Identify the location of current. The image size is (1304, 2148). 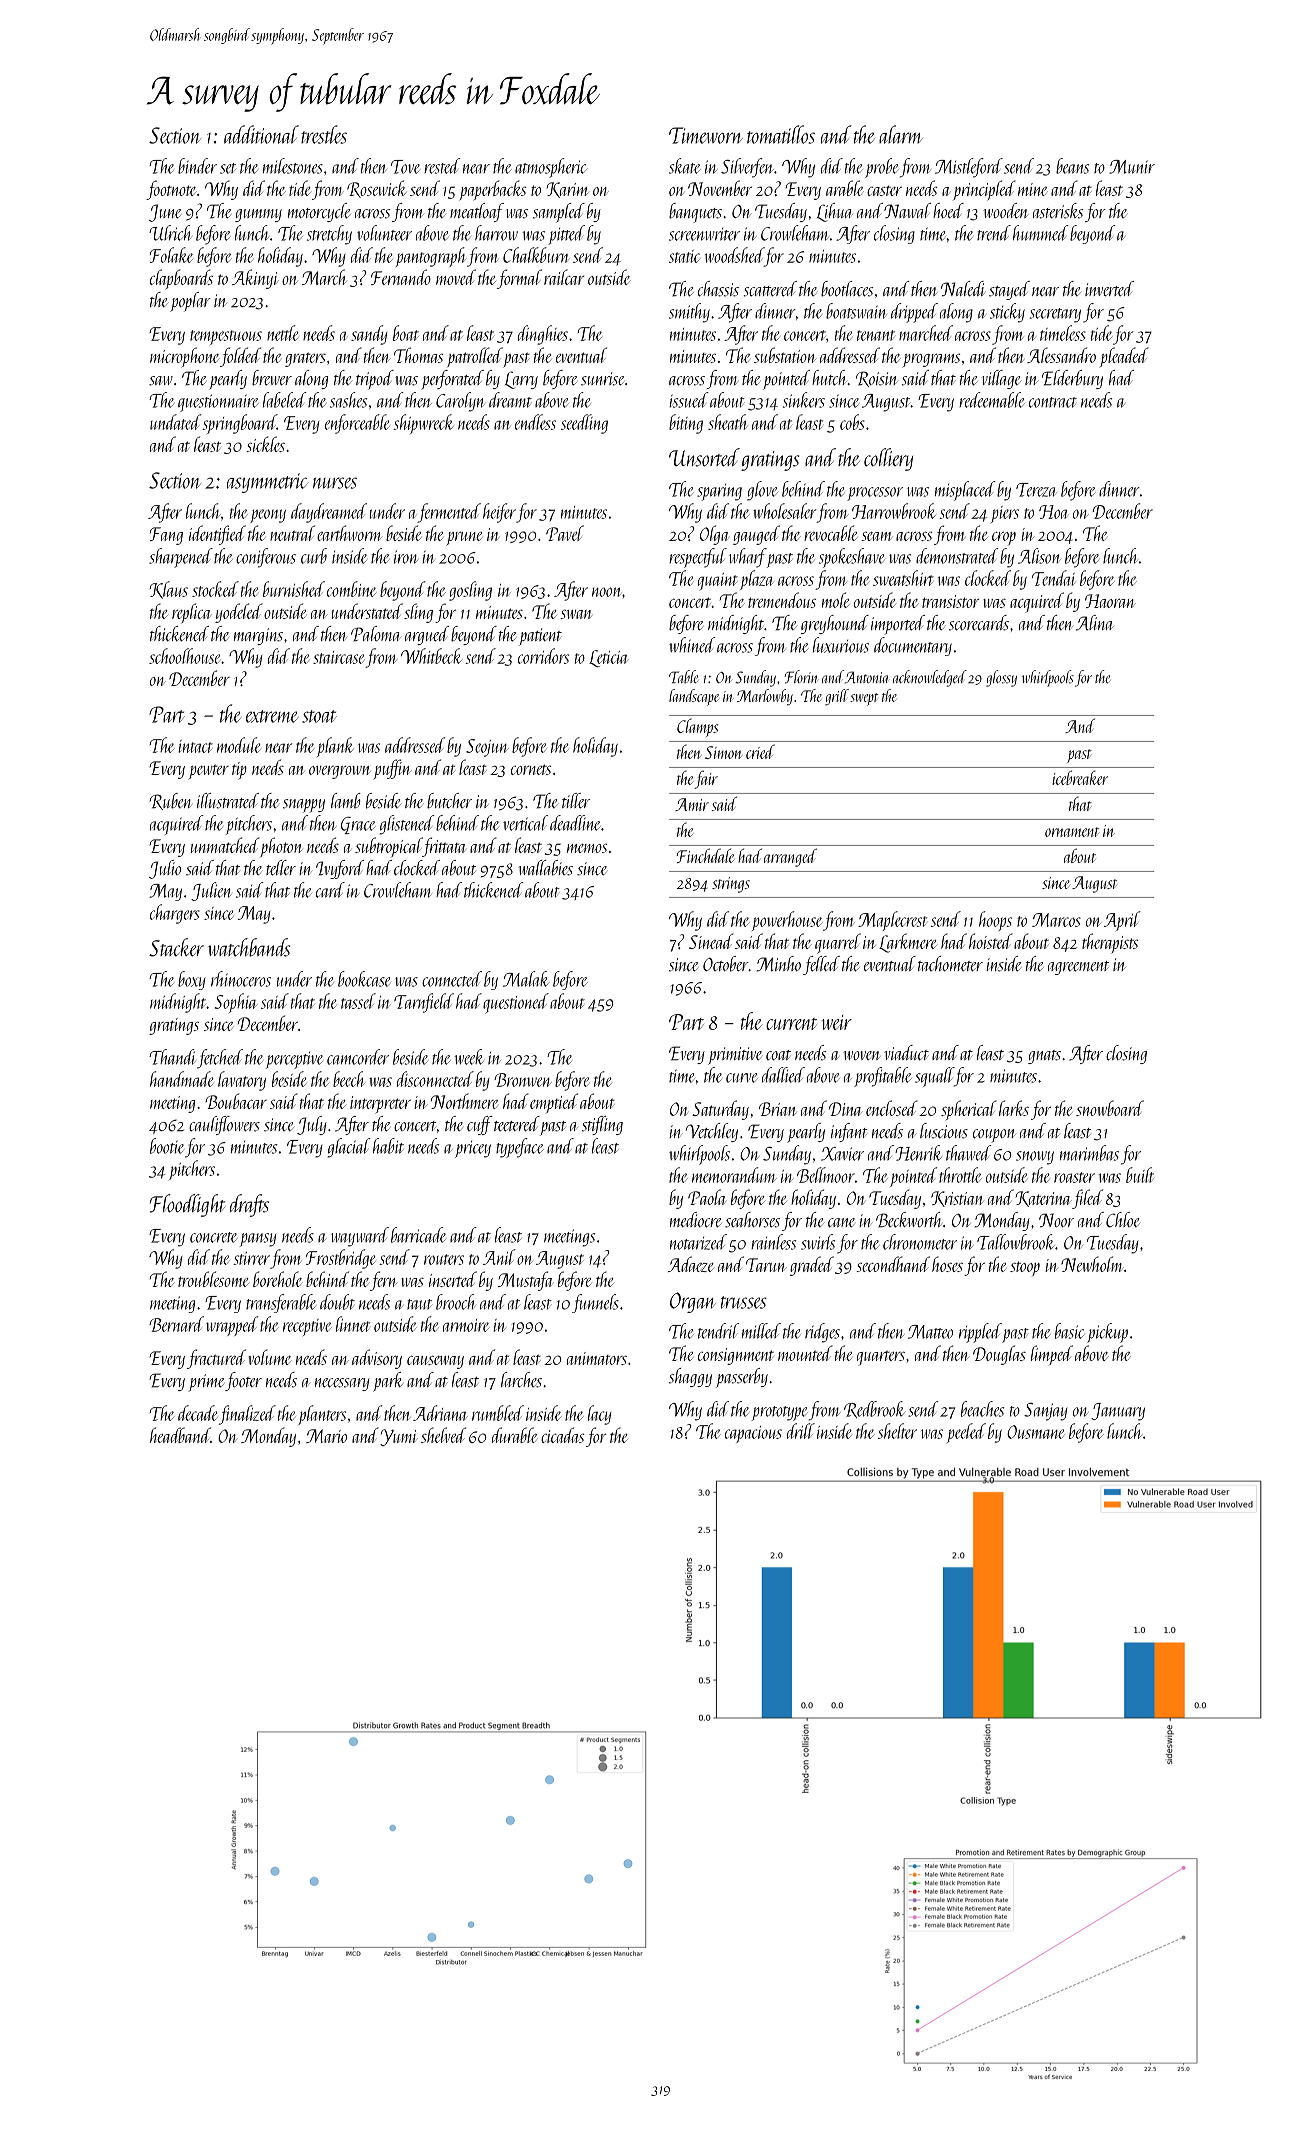
(791, 1024).
